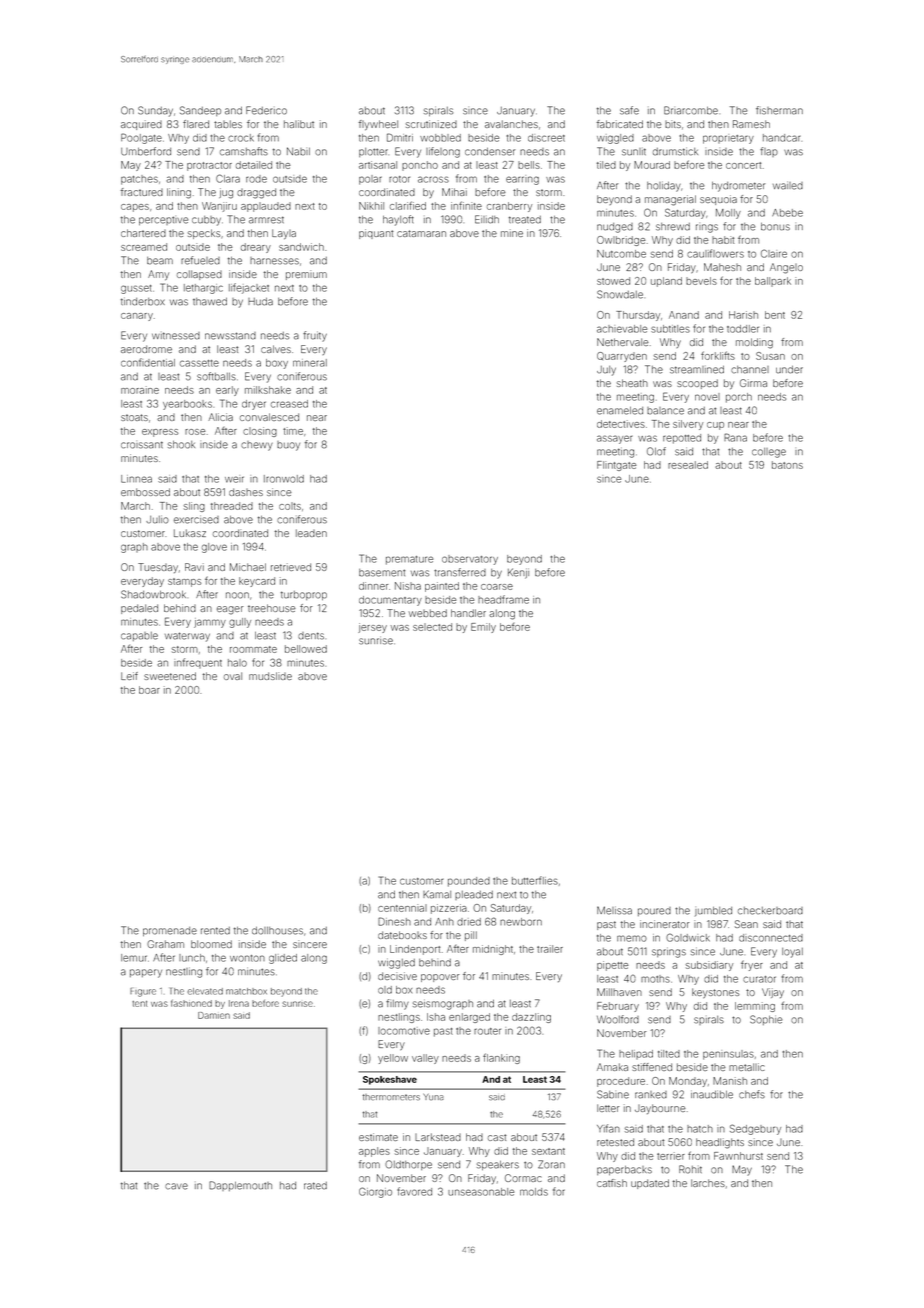 This page has height=1308, width=924. Describe the element at coordinates (614, 439) in the page. I see `assayer` at that location.
